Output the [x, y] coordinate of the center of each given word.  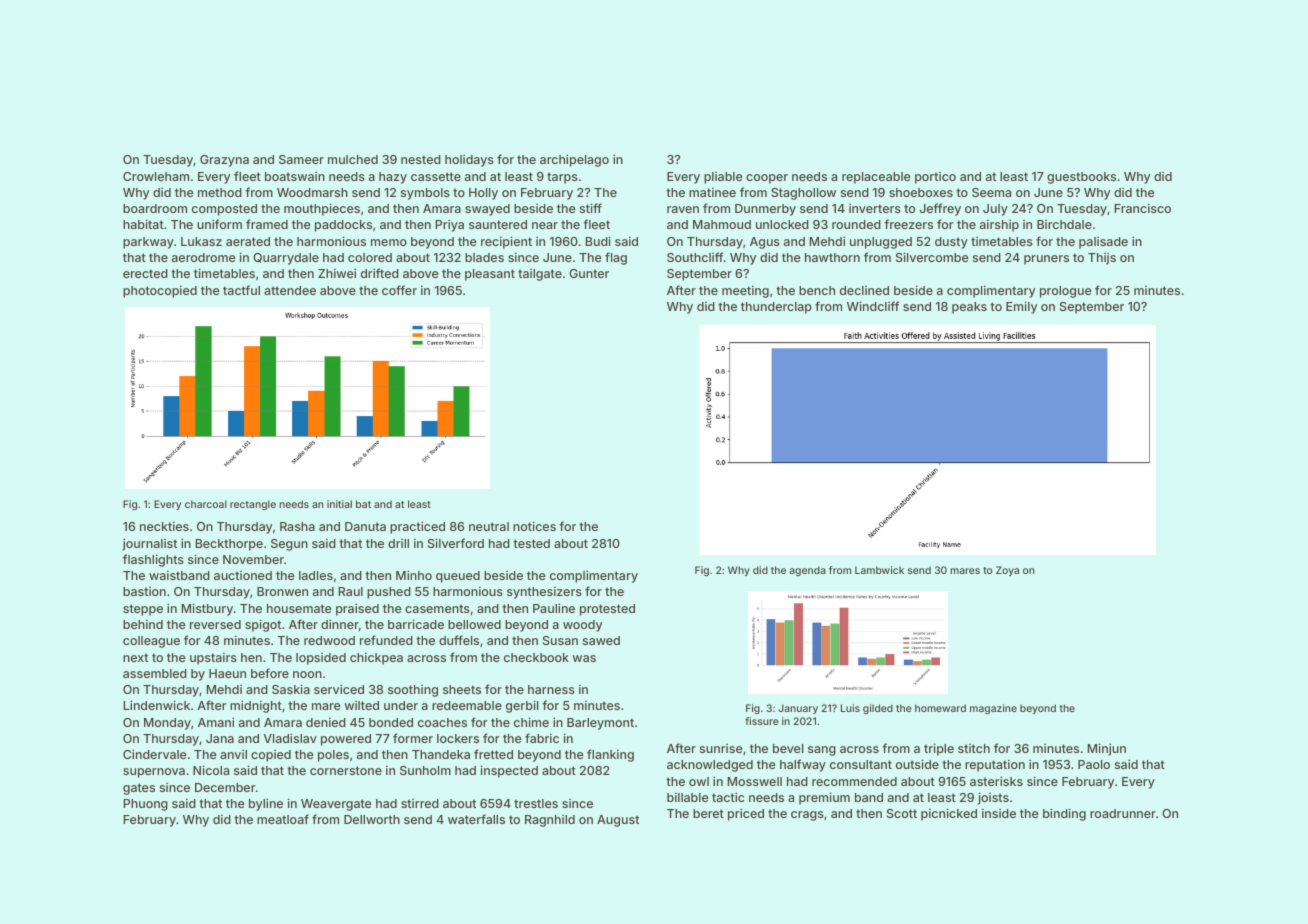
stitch [974, 748]
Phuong [145, 805]
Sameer [301, 159]
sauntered [498, 224]
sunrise [721, 748]
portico [935, 178]
